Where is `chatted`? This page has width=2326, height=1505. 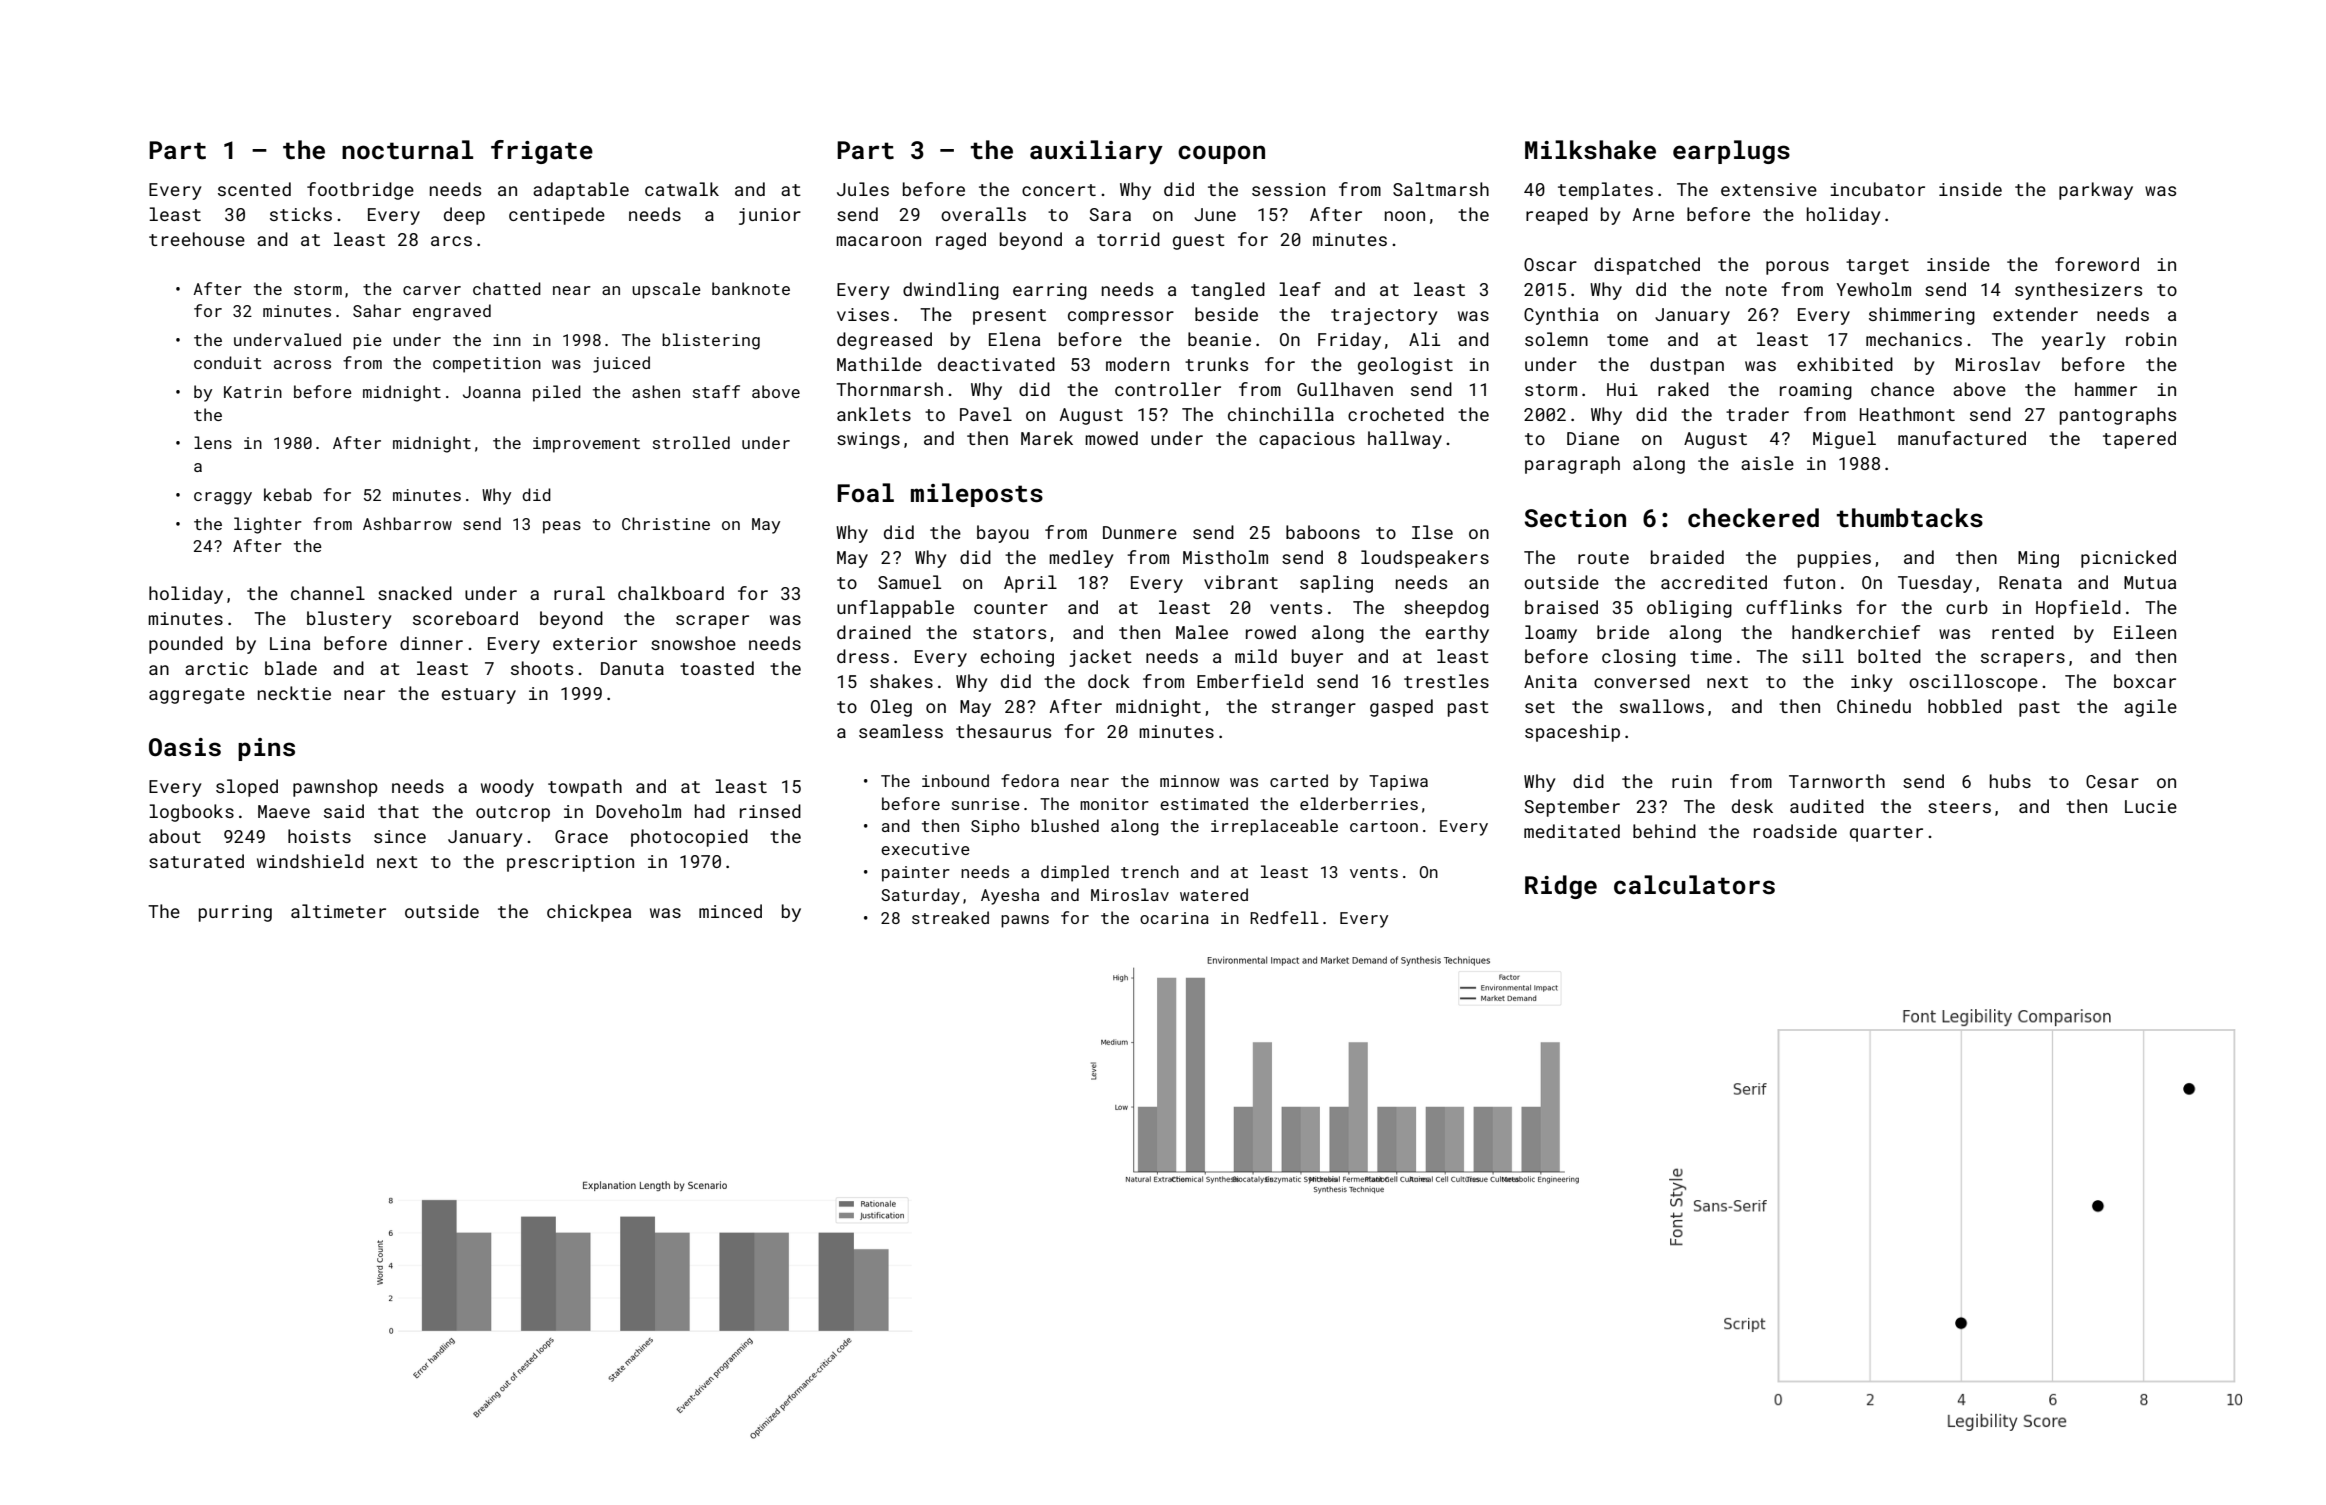
chatted is located at coordinates (507, 288).
